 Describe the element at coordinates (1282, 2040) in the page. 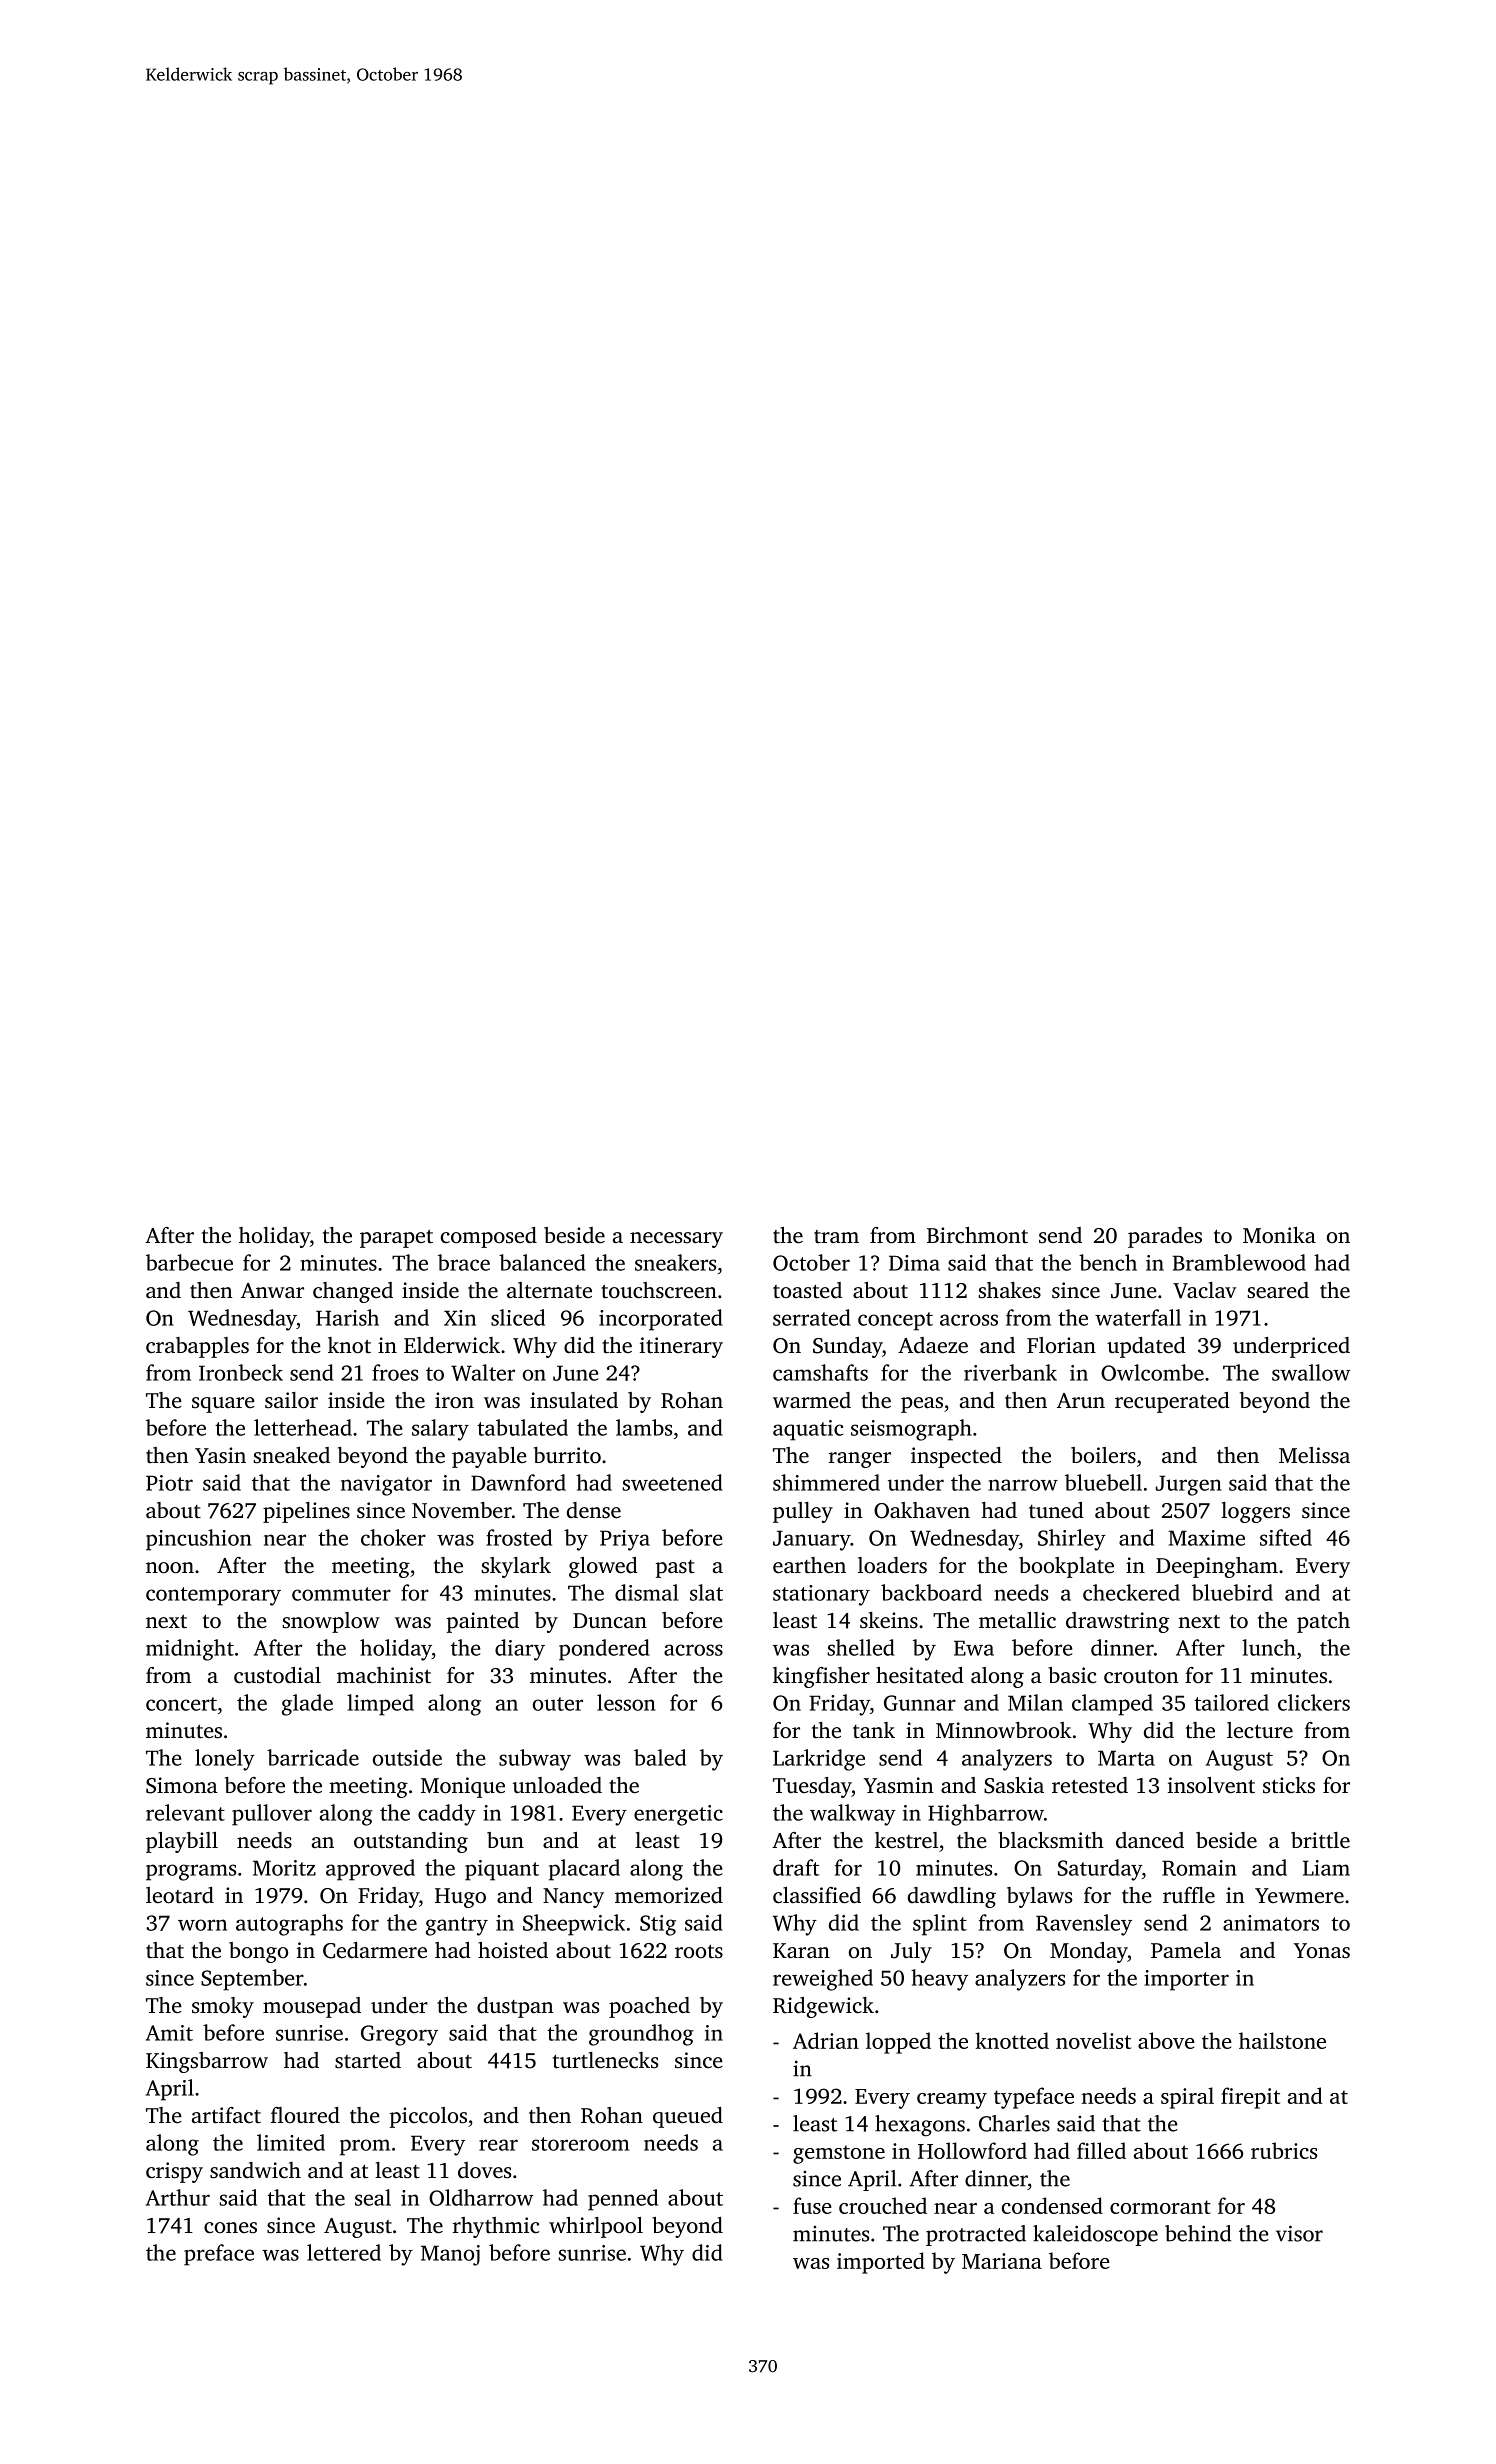

I see `hailstone` at that location.
